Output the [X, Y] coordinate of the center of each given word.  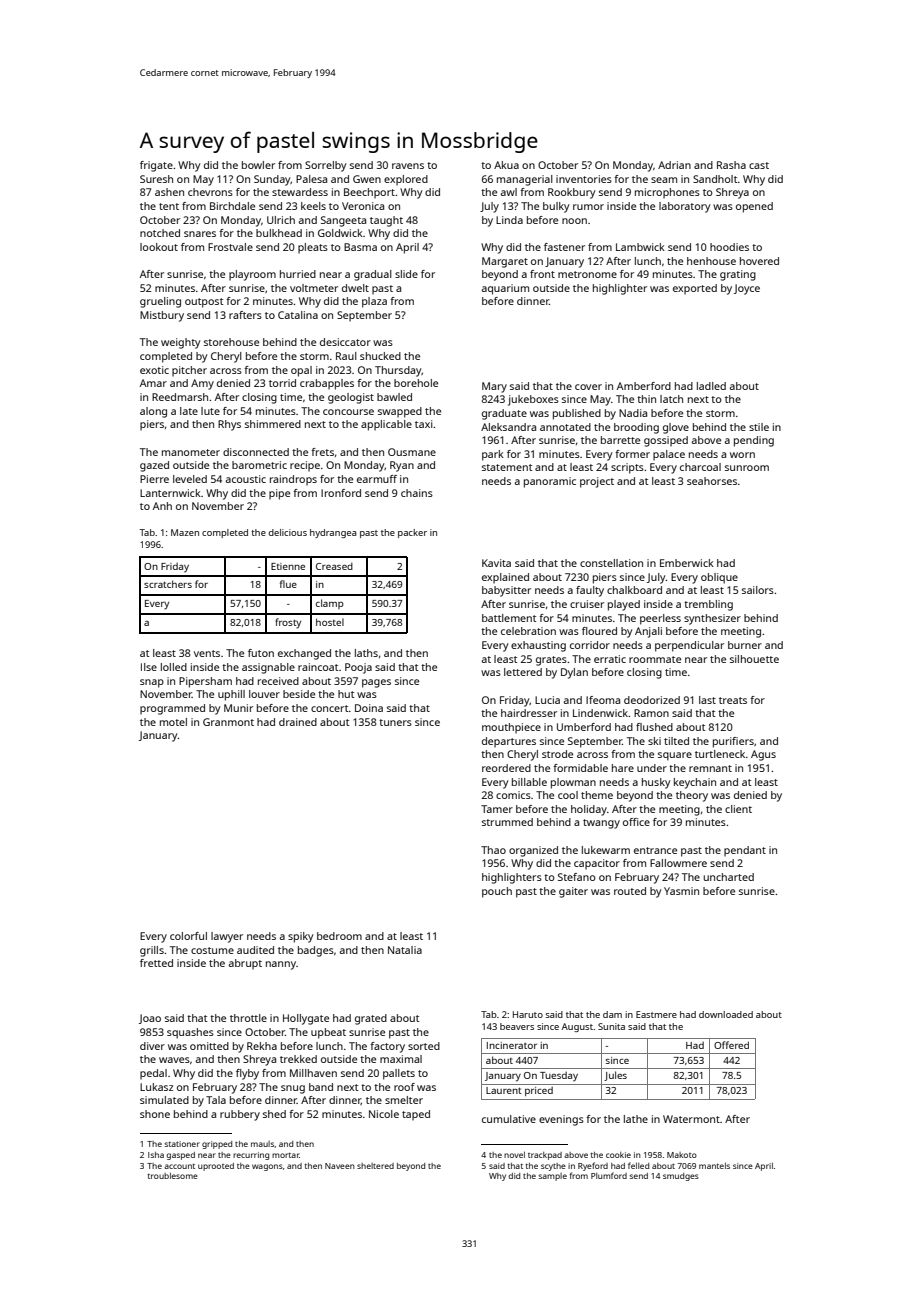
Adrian [674, 165]
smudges [681, 1177]
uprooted [216, 1167]
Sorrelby [325, 166]
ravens [408, 166]
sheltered [375, 1166]
